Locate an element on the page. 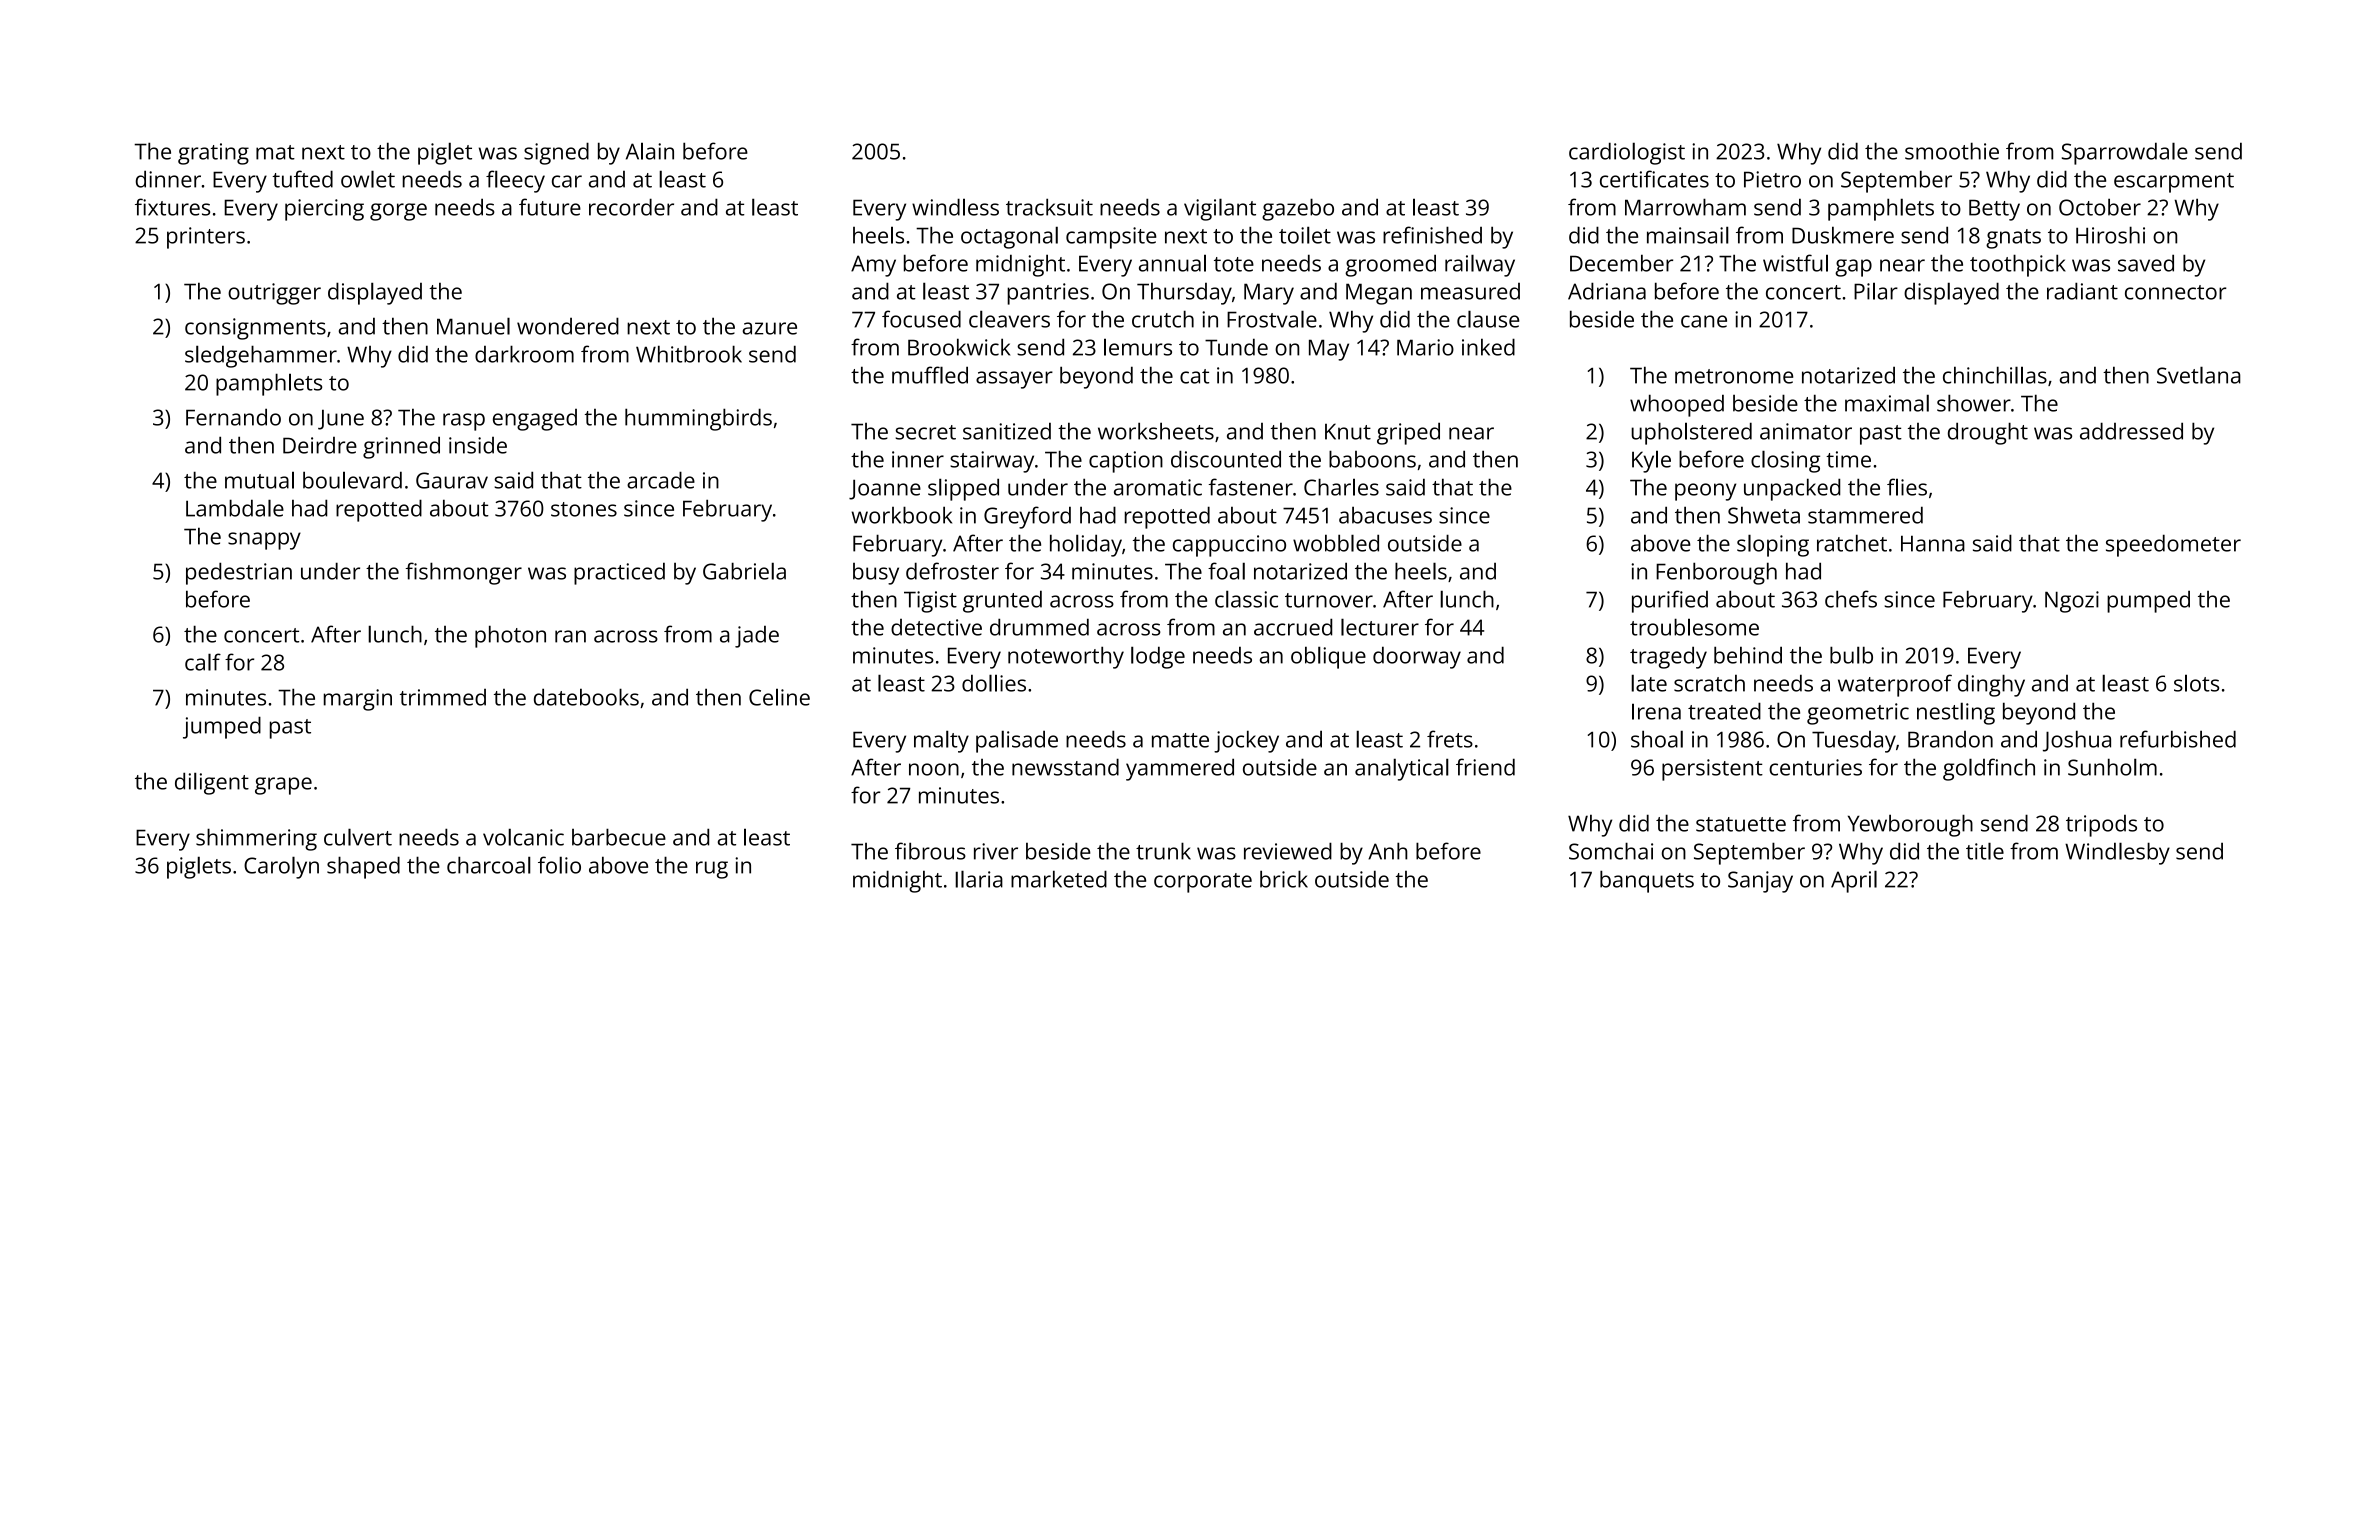 The width and height of the page is (2380, 1540). Carolyn is located at coordinates (281, 867).
